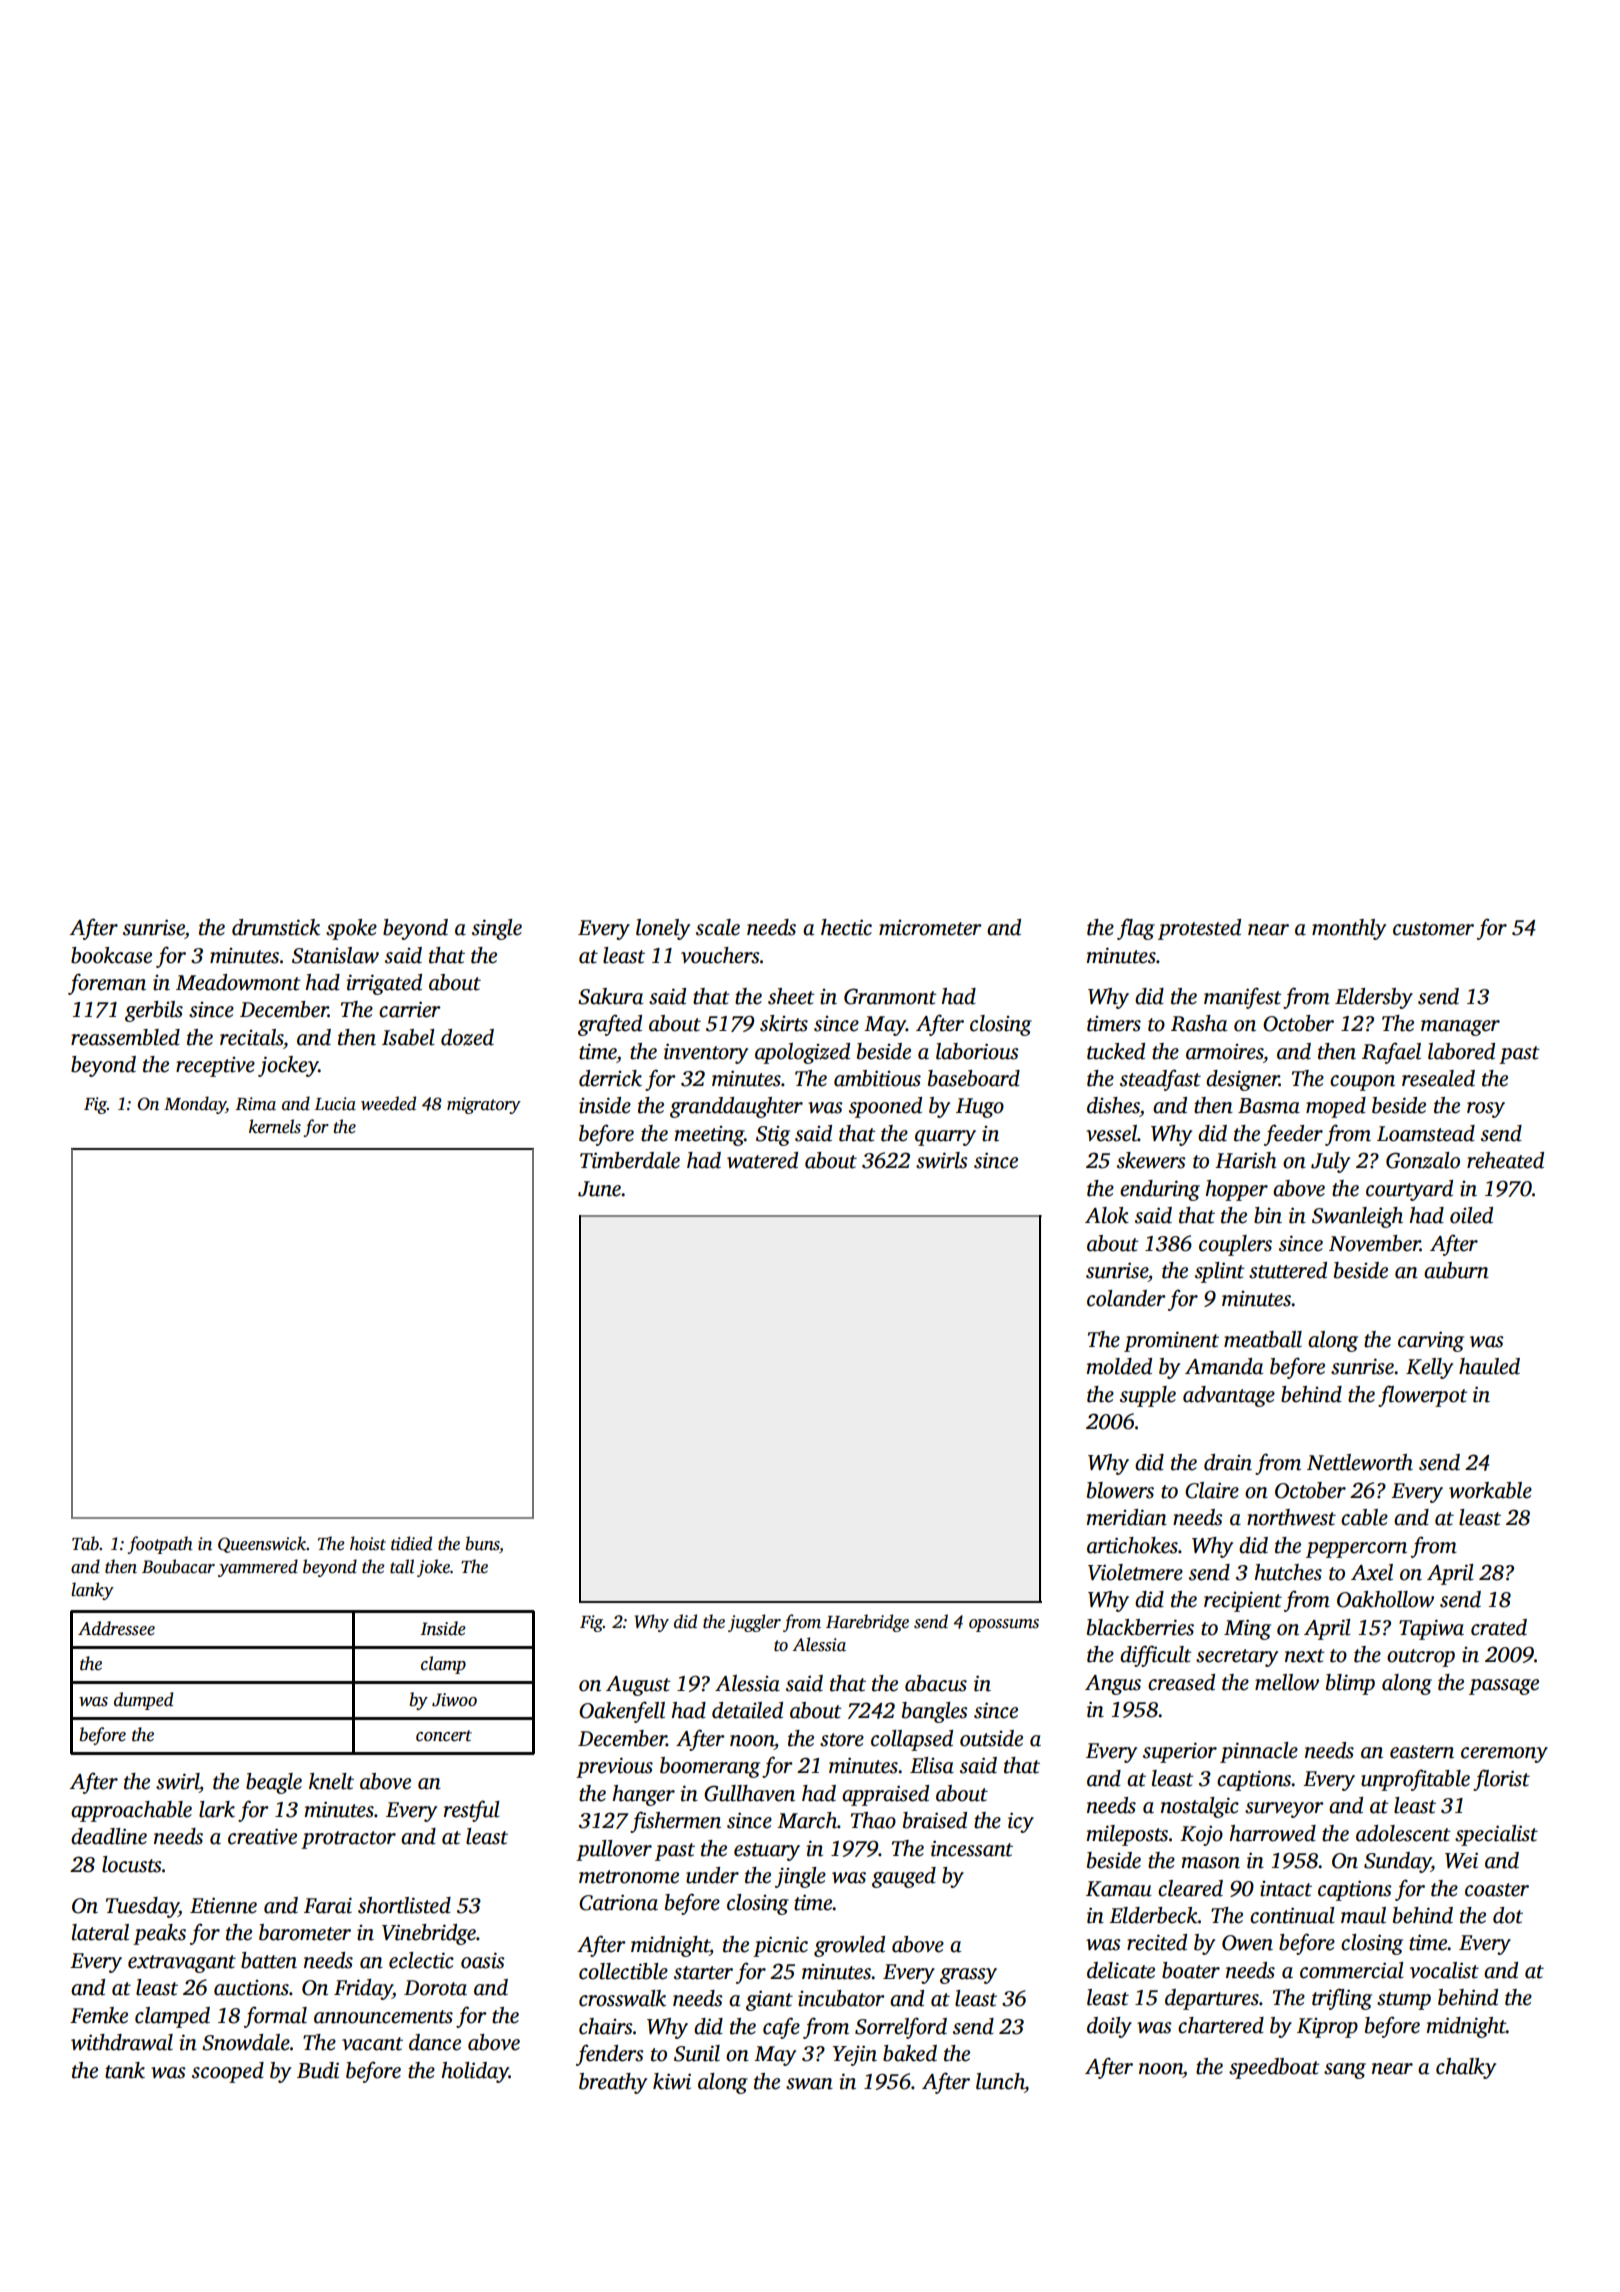 Image resolution: width=1620 pixels, height=2292 pixels. What do you see at coordinates (1490, 1490) in the page?
I see `workable` at bounding box center [1490, 1490].
